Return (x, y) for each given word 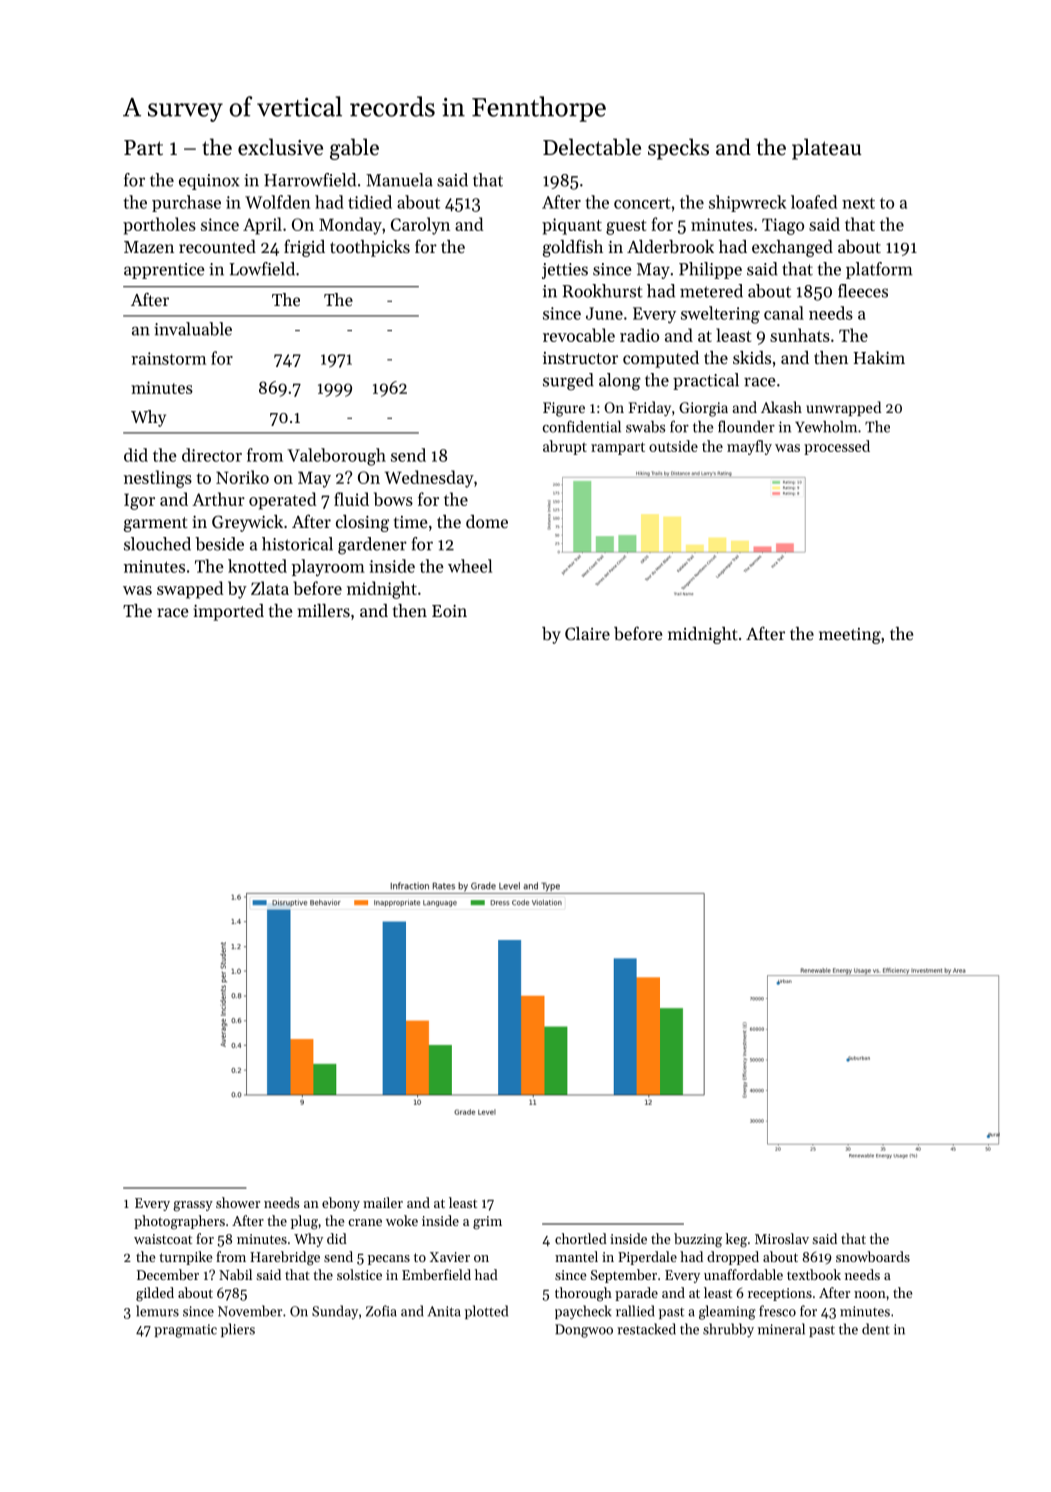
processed (837, 447)
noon (870, 1294)
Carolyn (420, 226)
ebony (341, 1204)
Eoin (449, 611)
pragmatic (185, 1331)
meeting (850, 636)
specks (678, 149)
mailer (383, 1202)
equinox (209, 182)
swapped (190, 590)
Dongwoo (584, 1331)
